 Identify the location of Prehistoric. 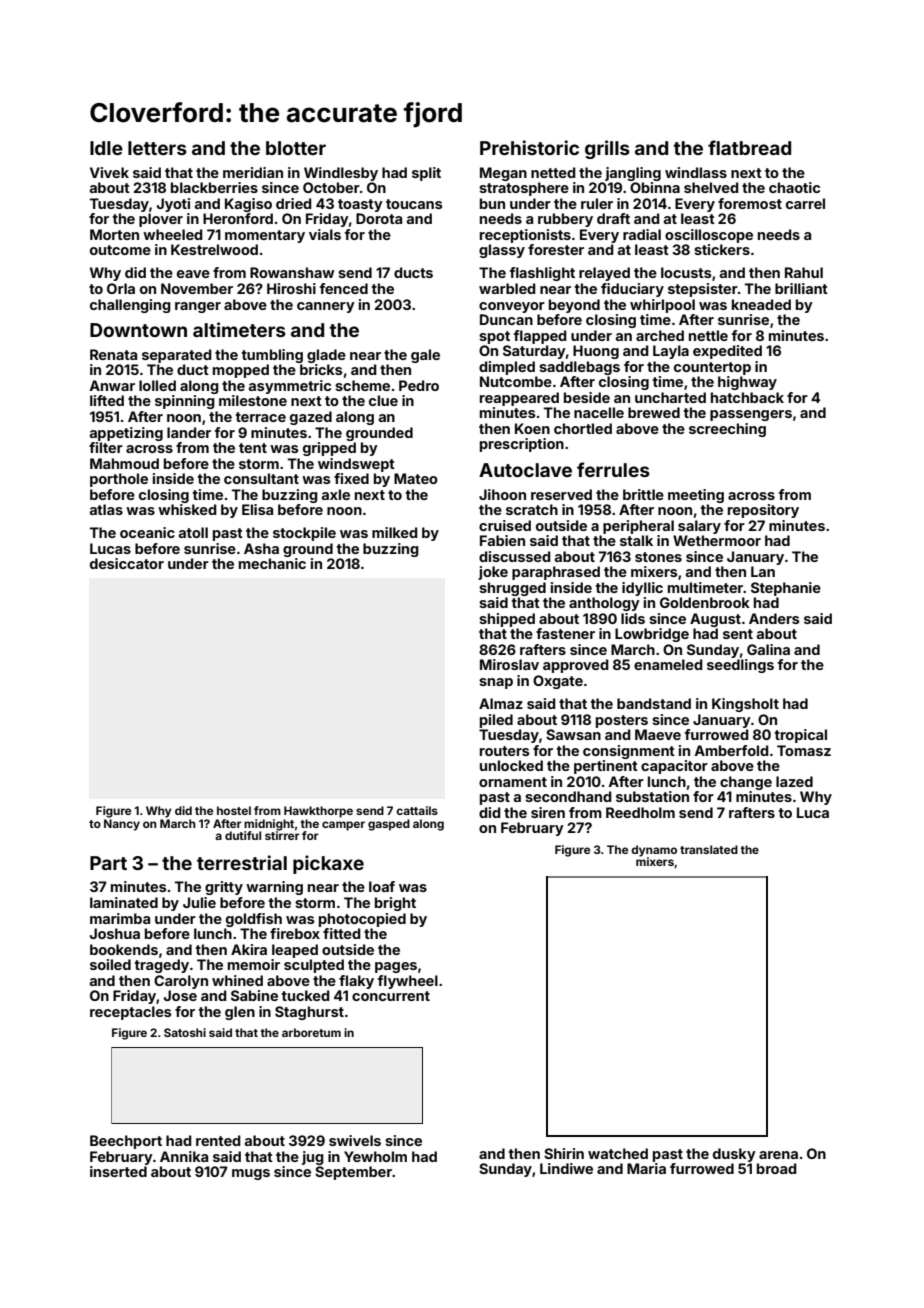
(529, 147).
